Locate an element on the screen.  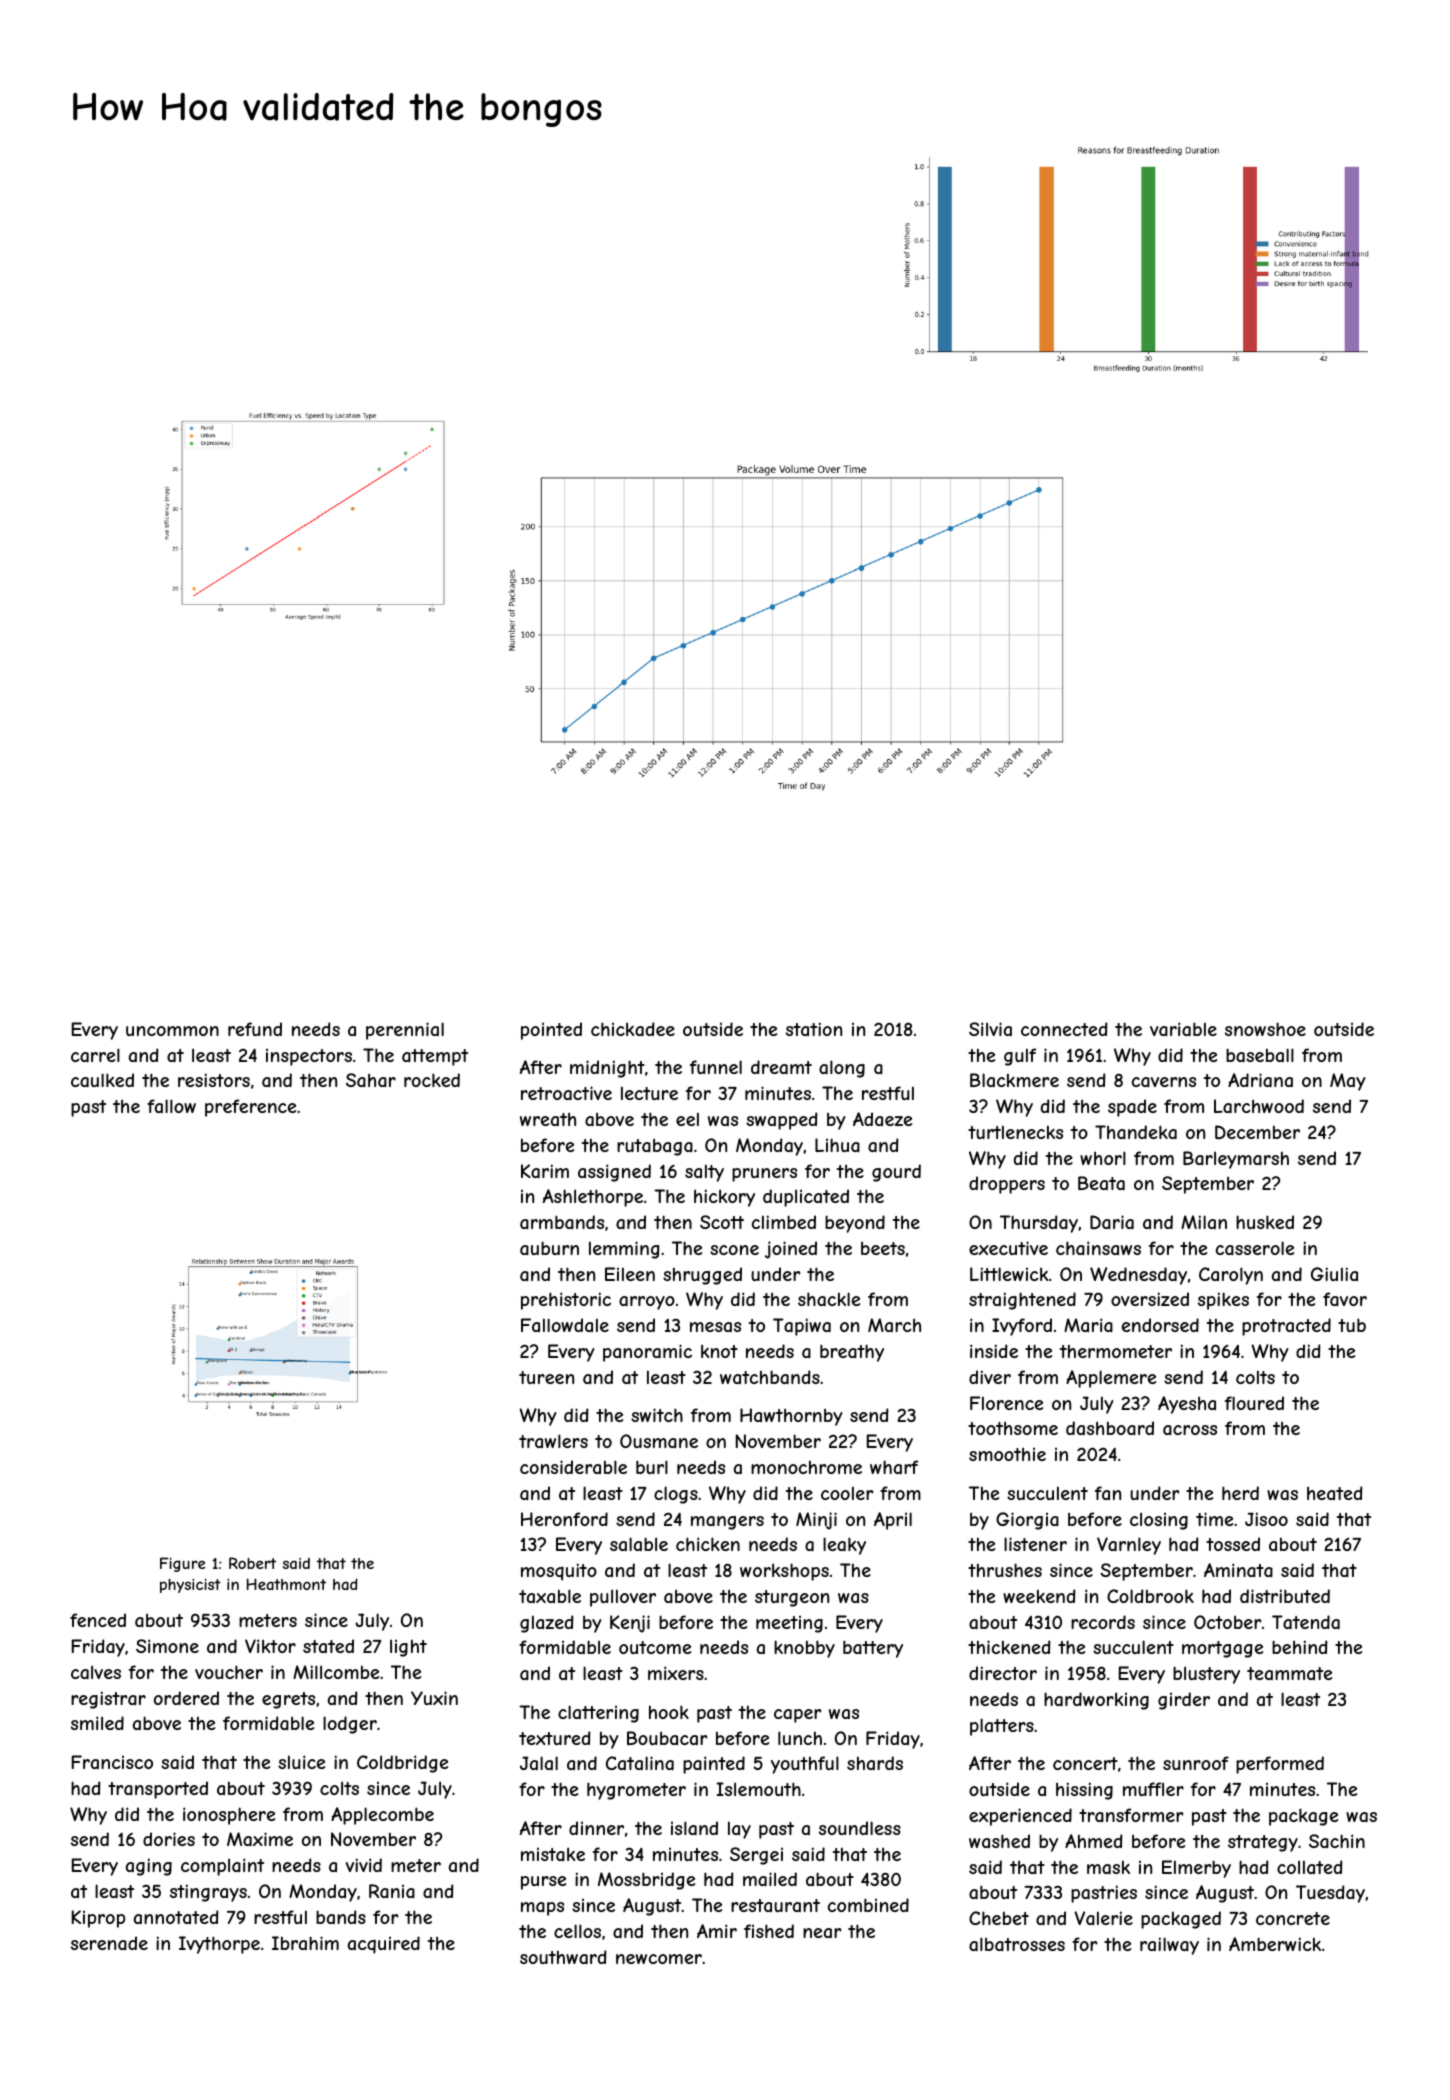
mosquito is located at coordinates (559, 1572).
